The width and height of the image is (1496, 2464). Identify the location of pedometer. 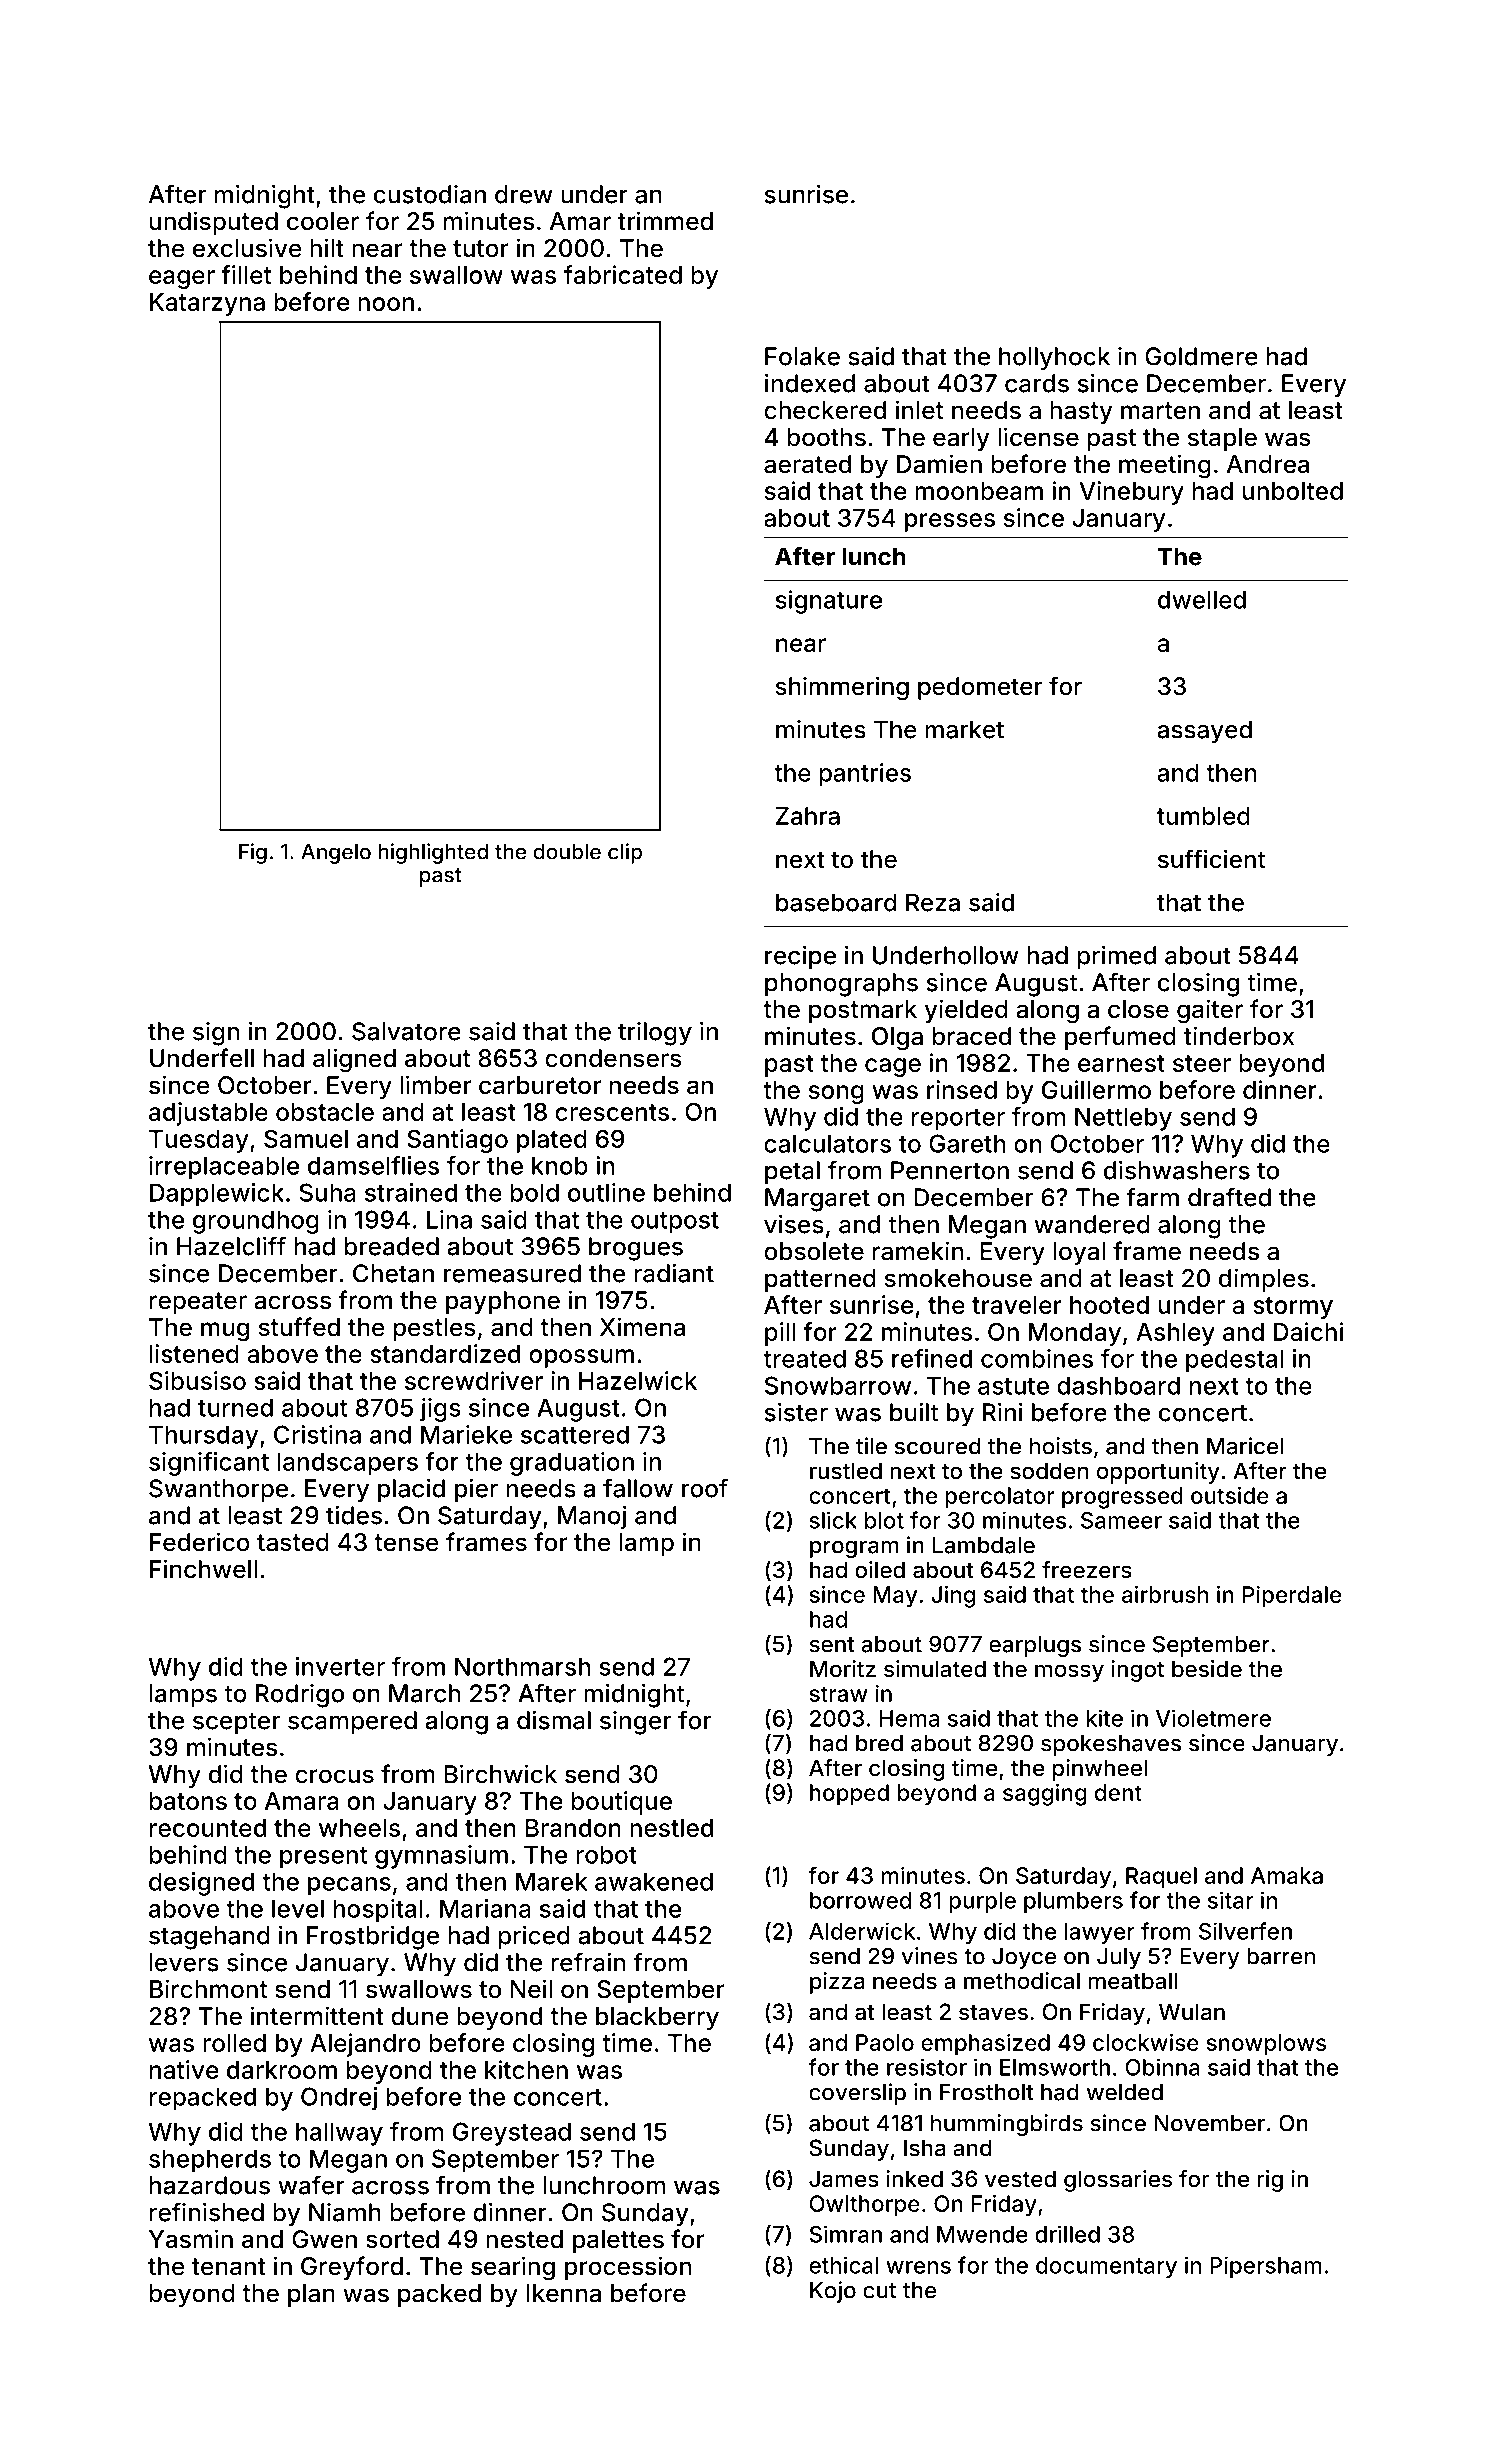
(980, 688).
